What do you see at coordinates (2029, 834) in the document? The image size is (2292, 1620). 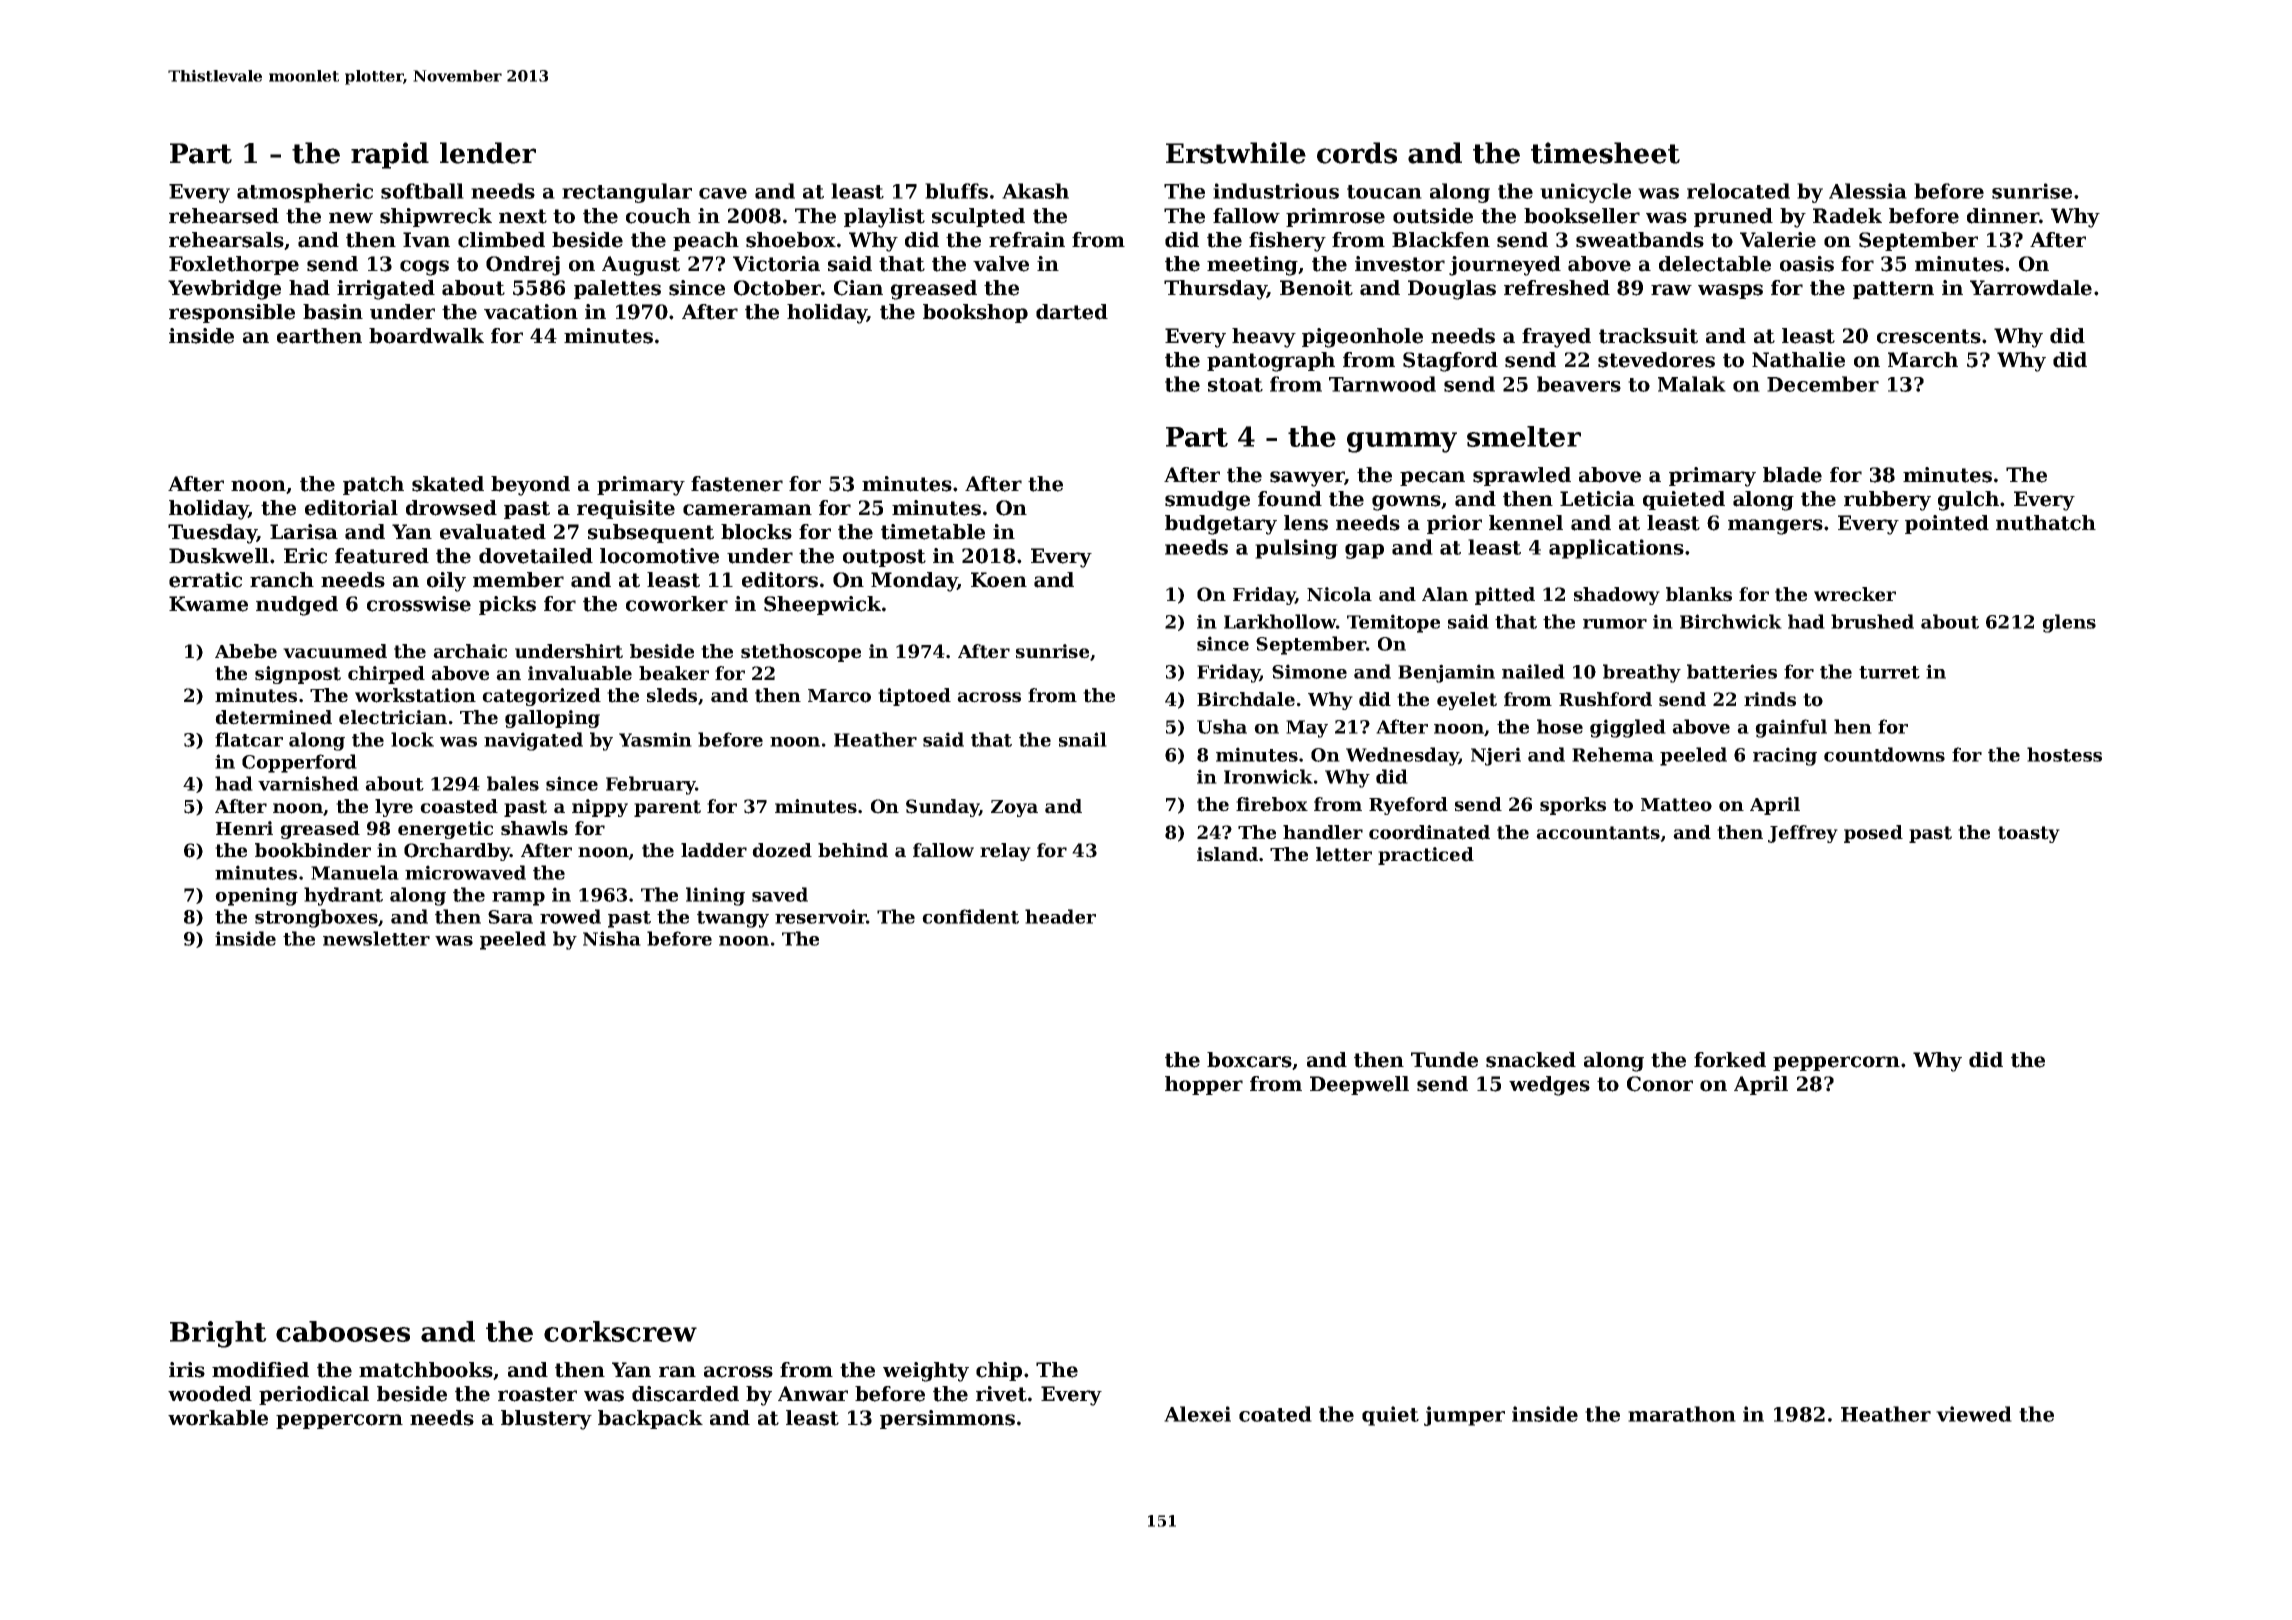 I see `toasty` at bounding box center [2029, 834].
